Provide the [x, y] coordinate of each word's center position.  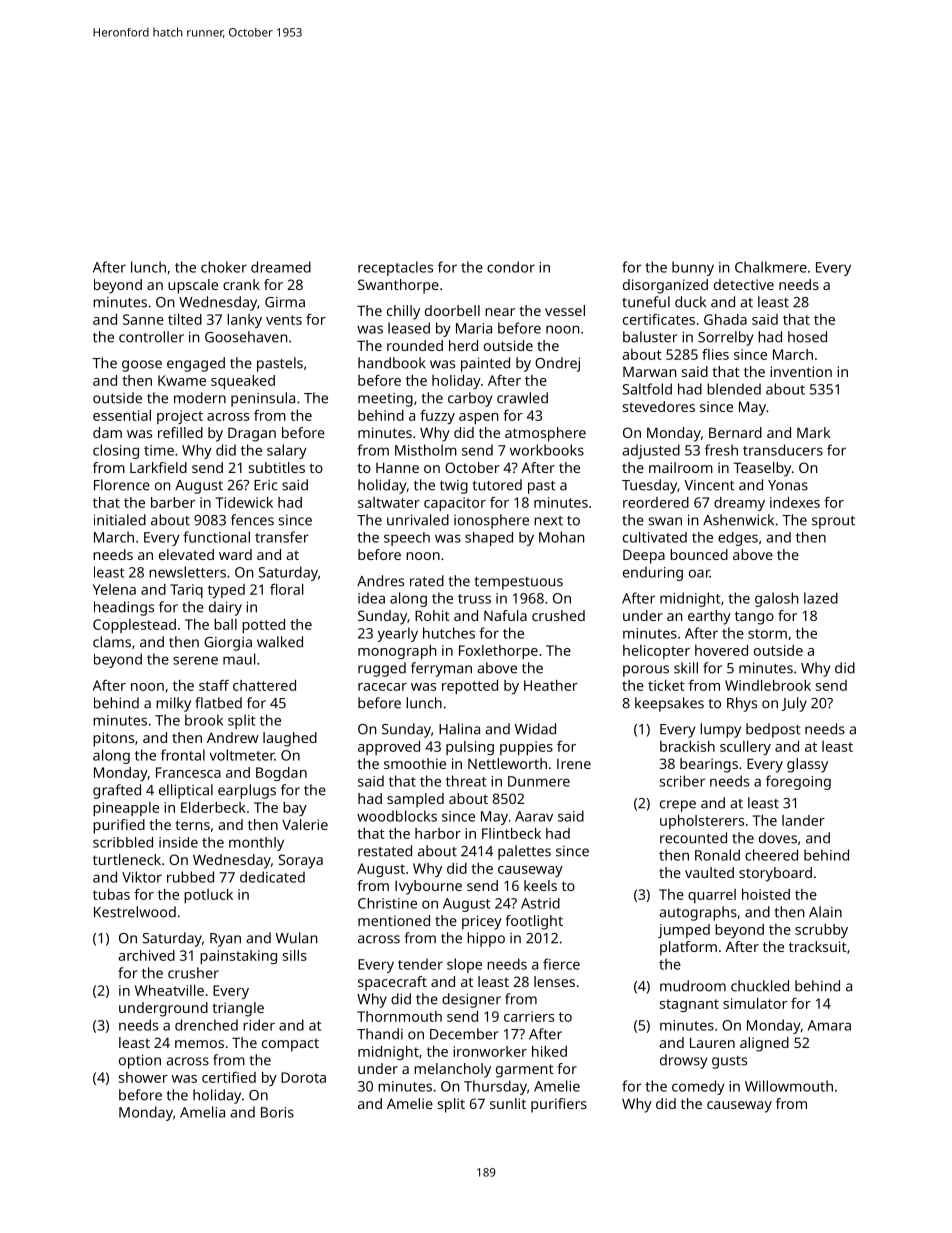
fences [252, 520]
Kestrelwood [135, 912]
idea [371, 598]
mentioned [394, 920]
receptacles [395, 268]
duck [690, 302]
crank [241, 284]
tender [420, 964]
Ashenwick [738, 520]
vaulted [709, 872]
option [140, 1061]
